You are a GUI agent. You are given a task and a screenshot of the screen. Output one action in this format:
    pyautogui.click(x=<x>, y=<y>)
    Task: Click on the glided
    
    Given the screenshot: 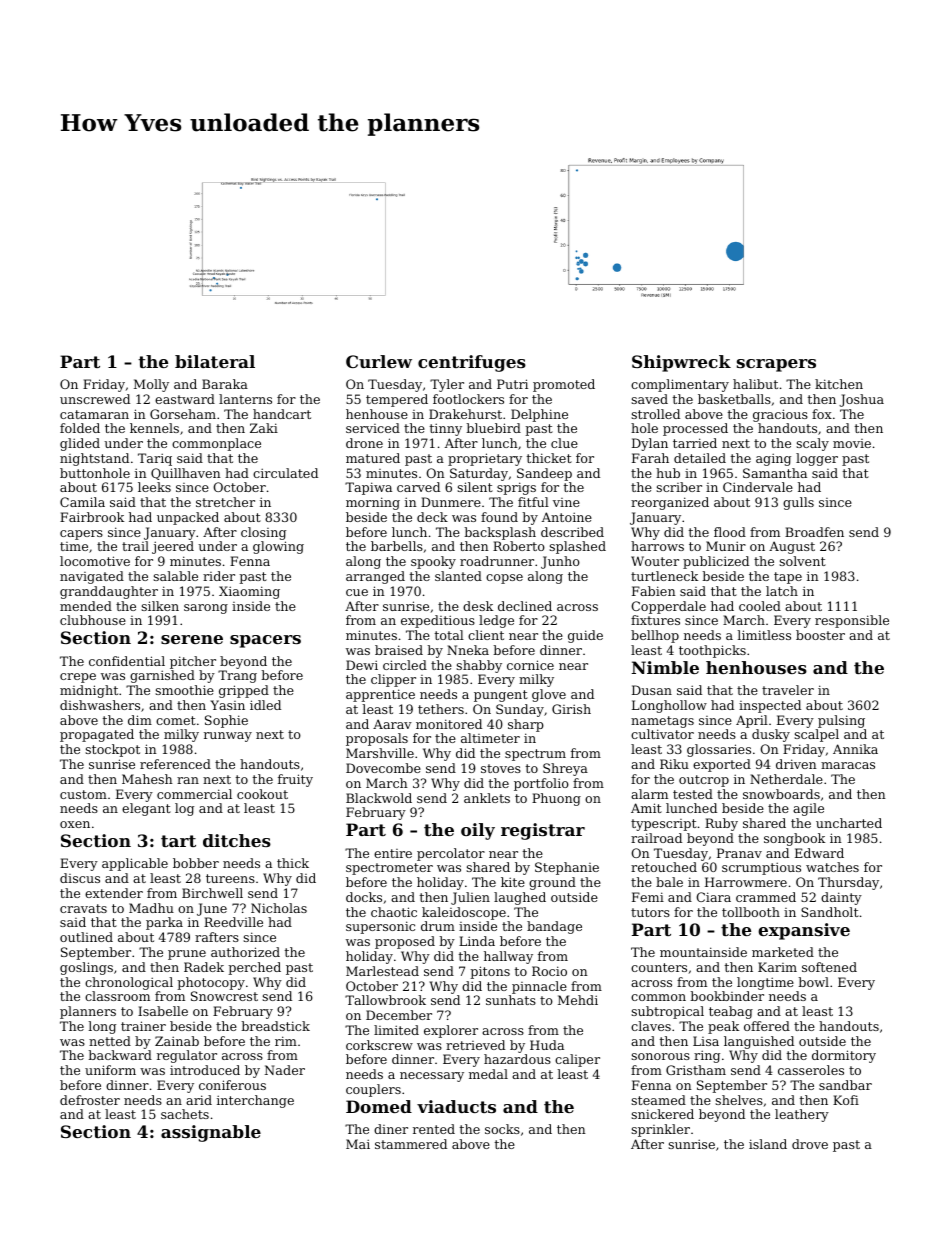 What is the action you would take?
    pyautogui.click(x=80, y=444)
